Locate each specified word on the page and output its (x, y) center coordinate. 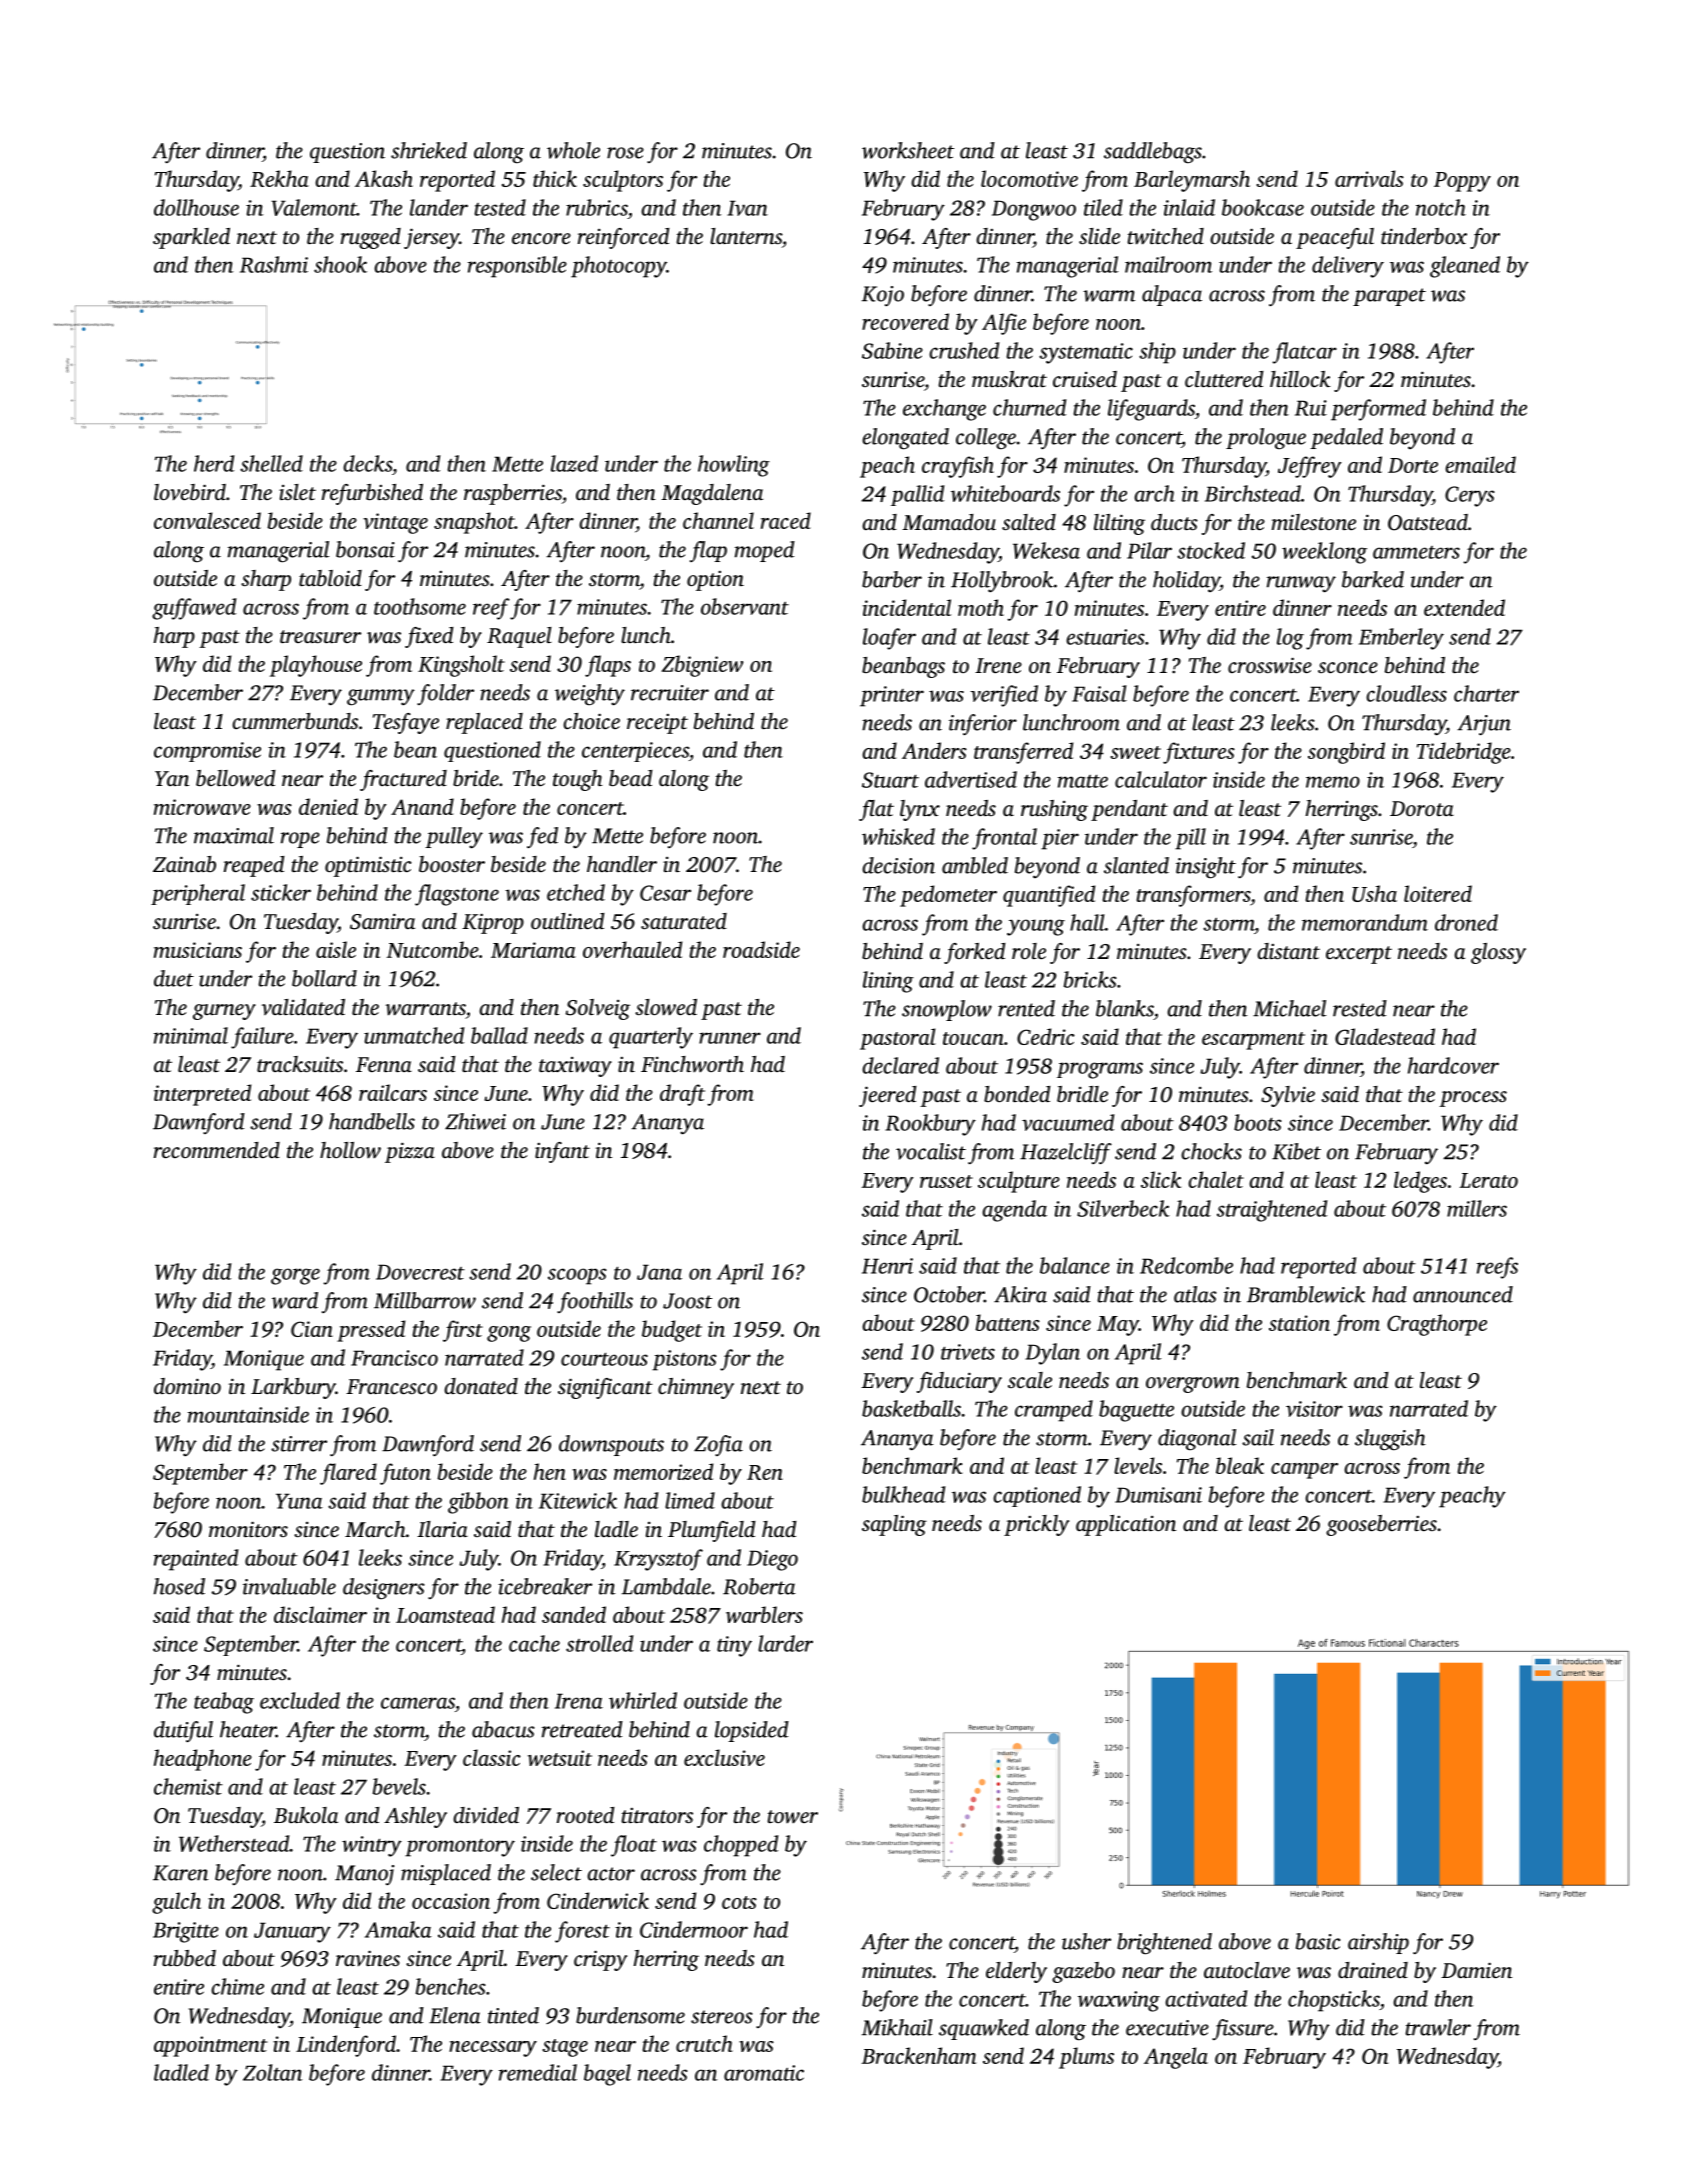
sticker (281, 892)
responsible (517, 267)
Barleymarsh (1192, 181)
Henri (887, 1266)
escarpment (1253, 1041)
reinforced (624, 238)
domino (187, 1386)
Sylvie (1288, 1096)
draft (682, 1095)
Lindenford (346, 2046)
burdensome (630, 2015)
